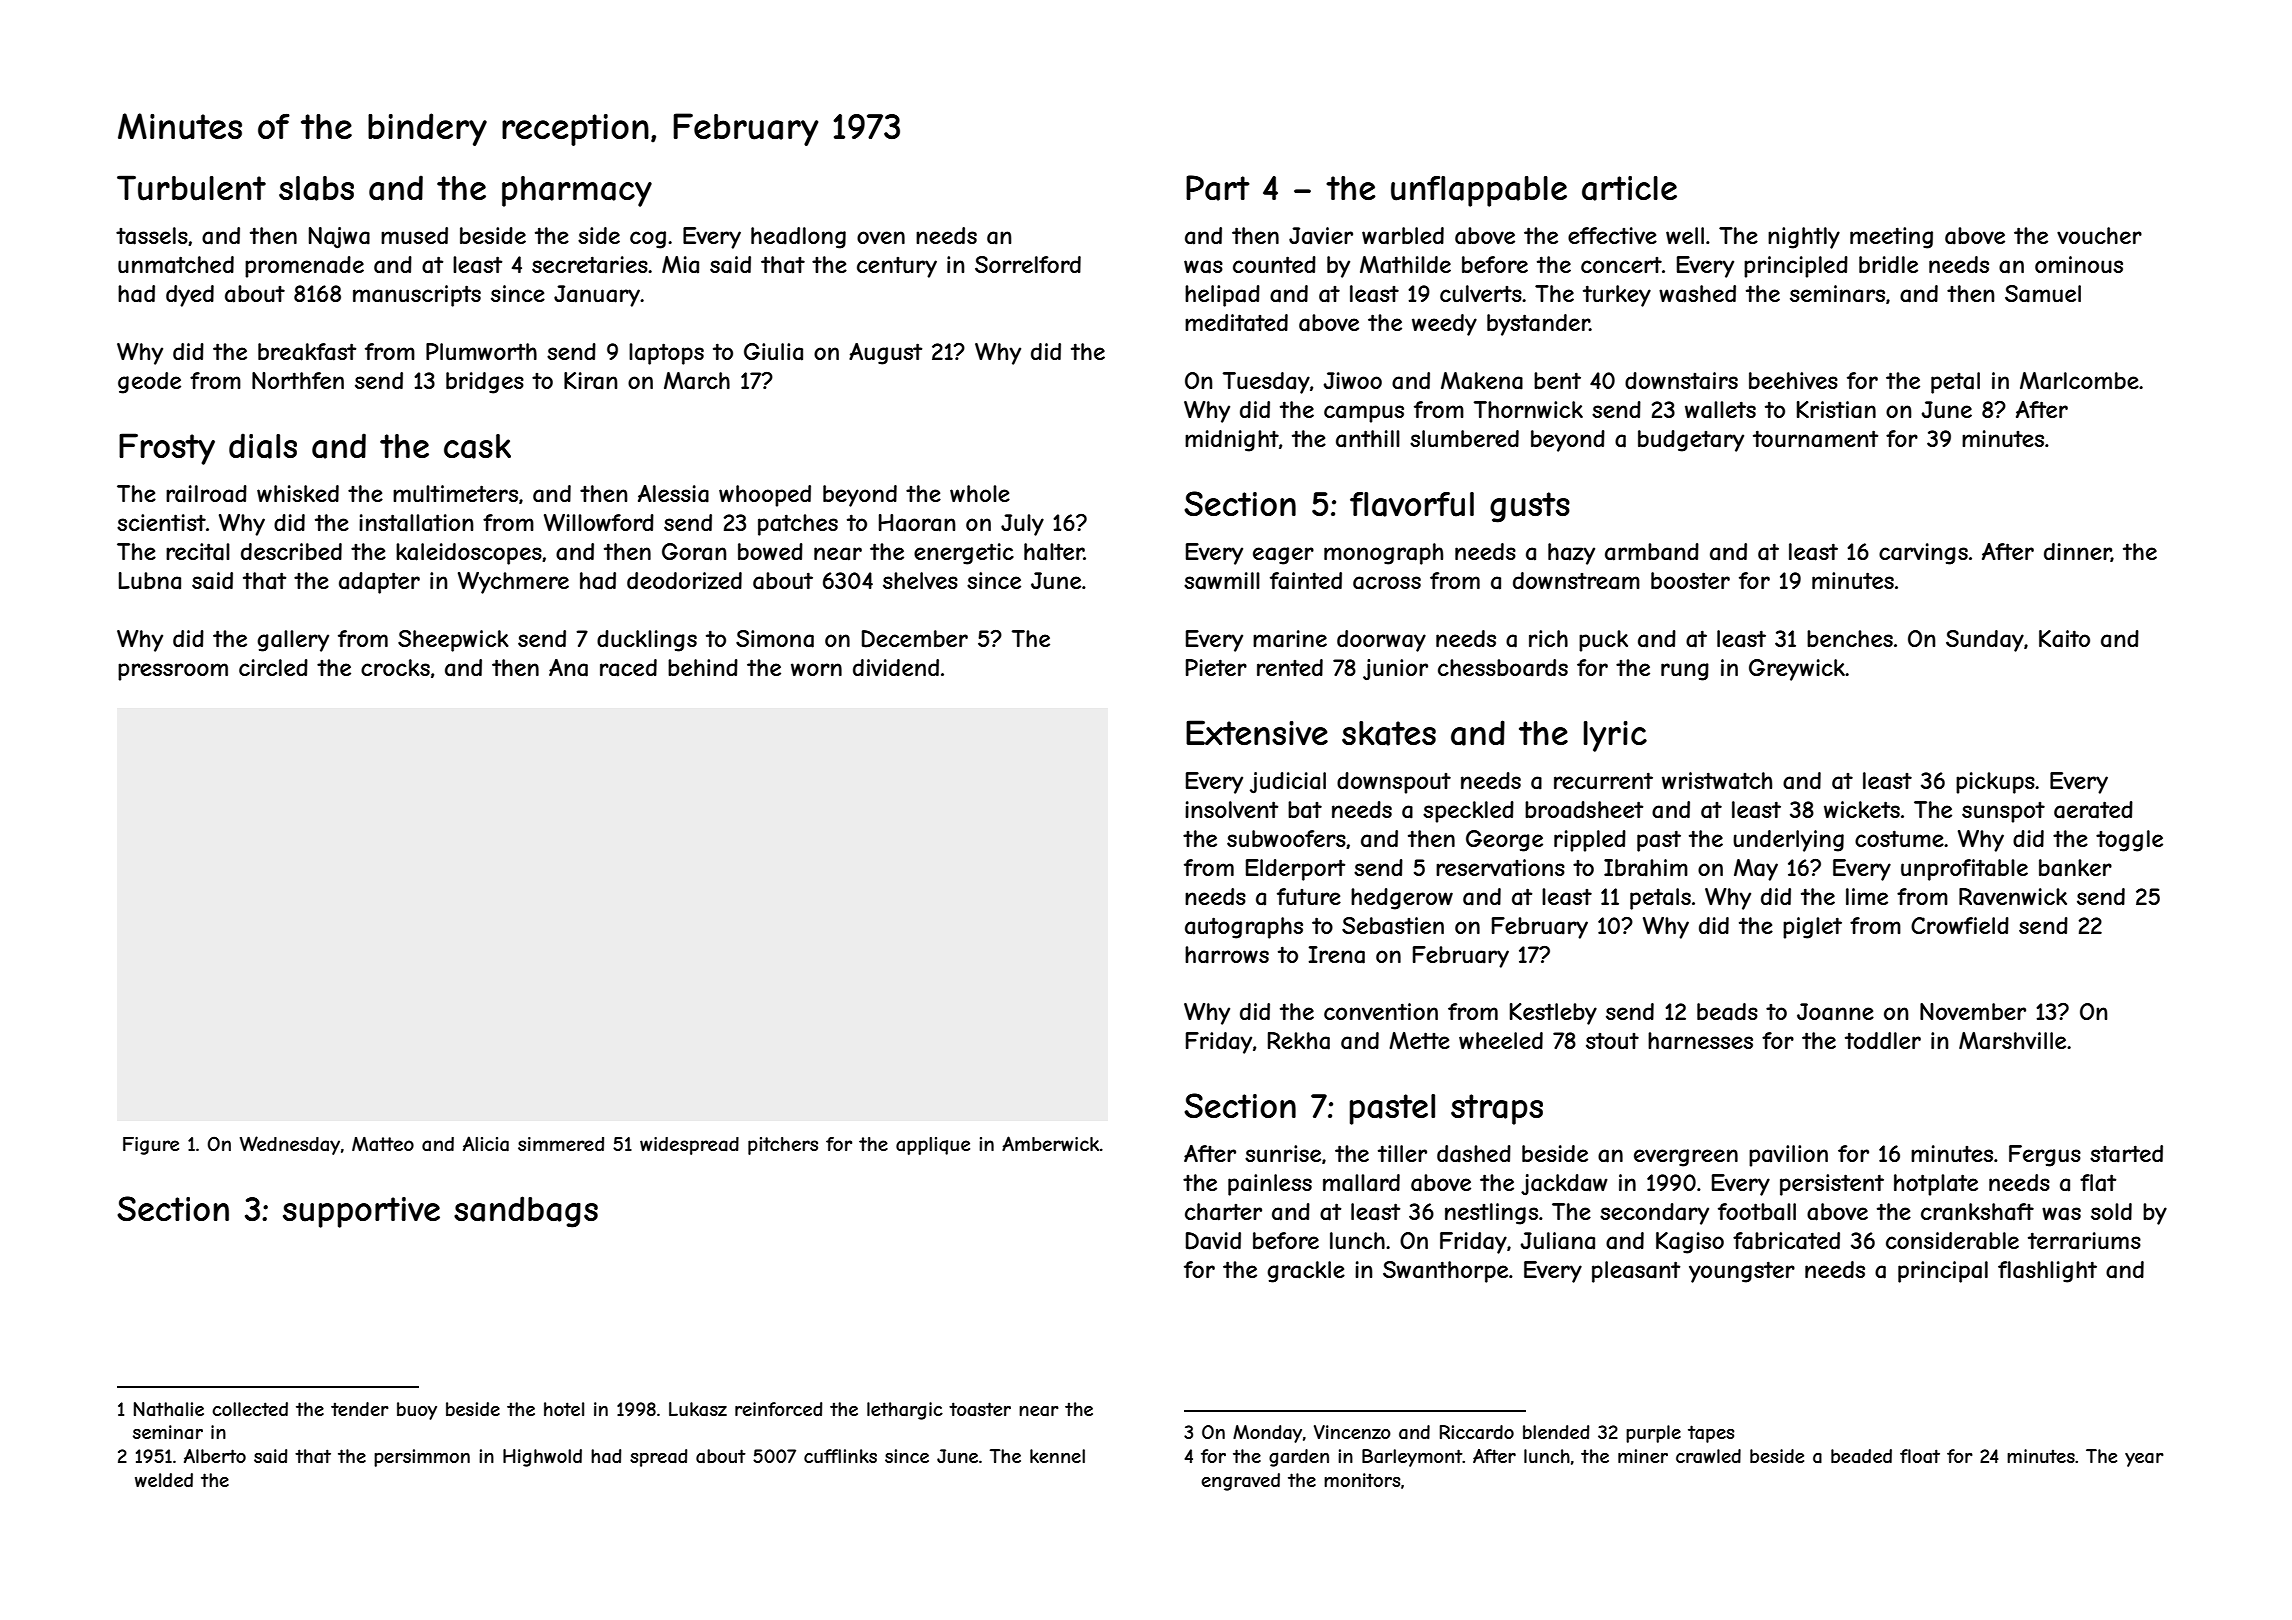 The width and height of the image is (2292, 1620). What do you see at coordinates (1267, 1434) in the image?
I see `Monday` at bounding box center [1267, 1434].
